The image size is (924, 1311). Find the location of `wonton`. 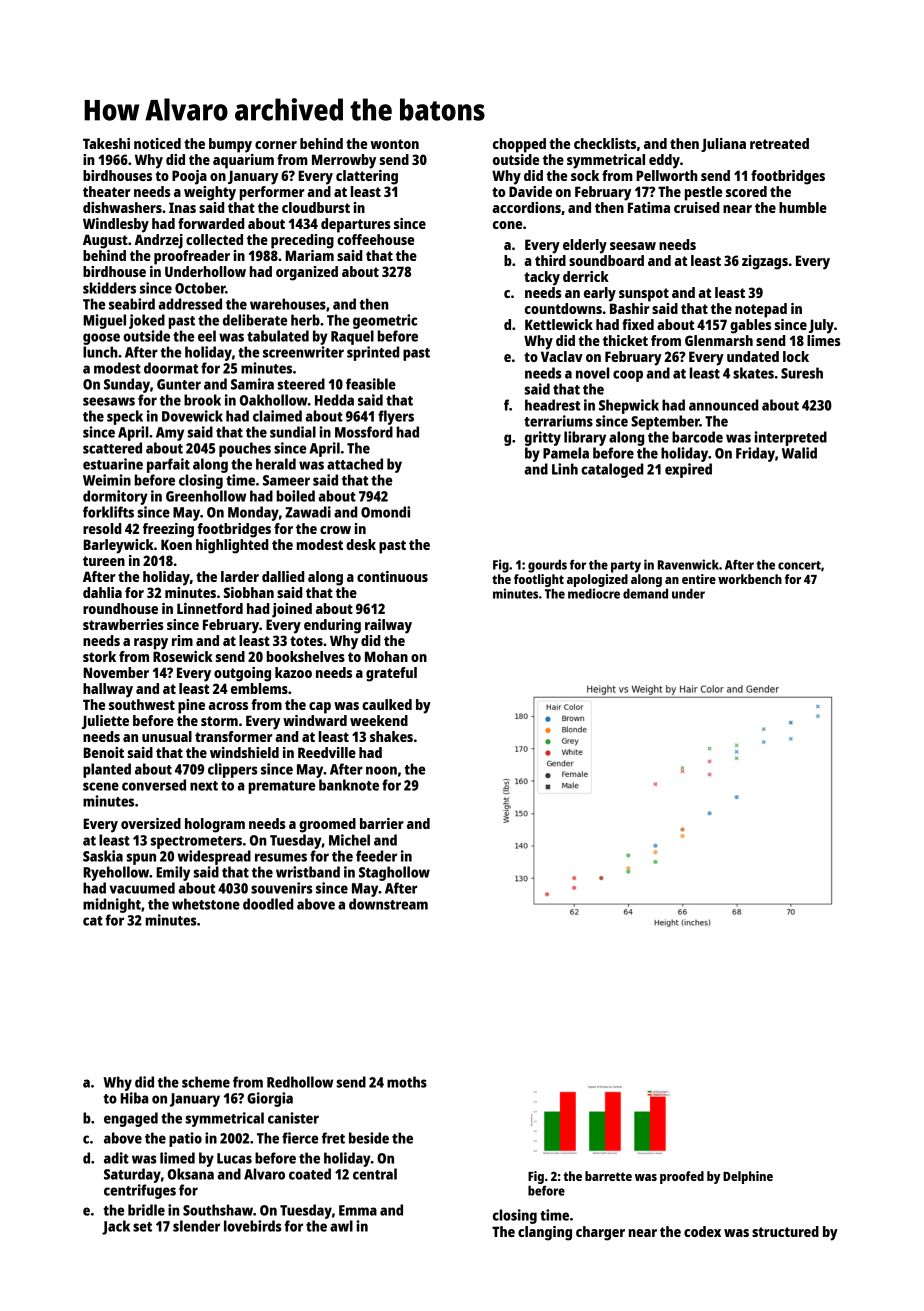

wonton is located at coordinates (394, 144).
